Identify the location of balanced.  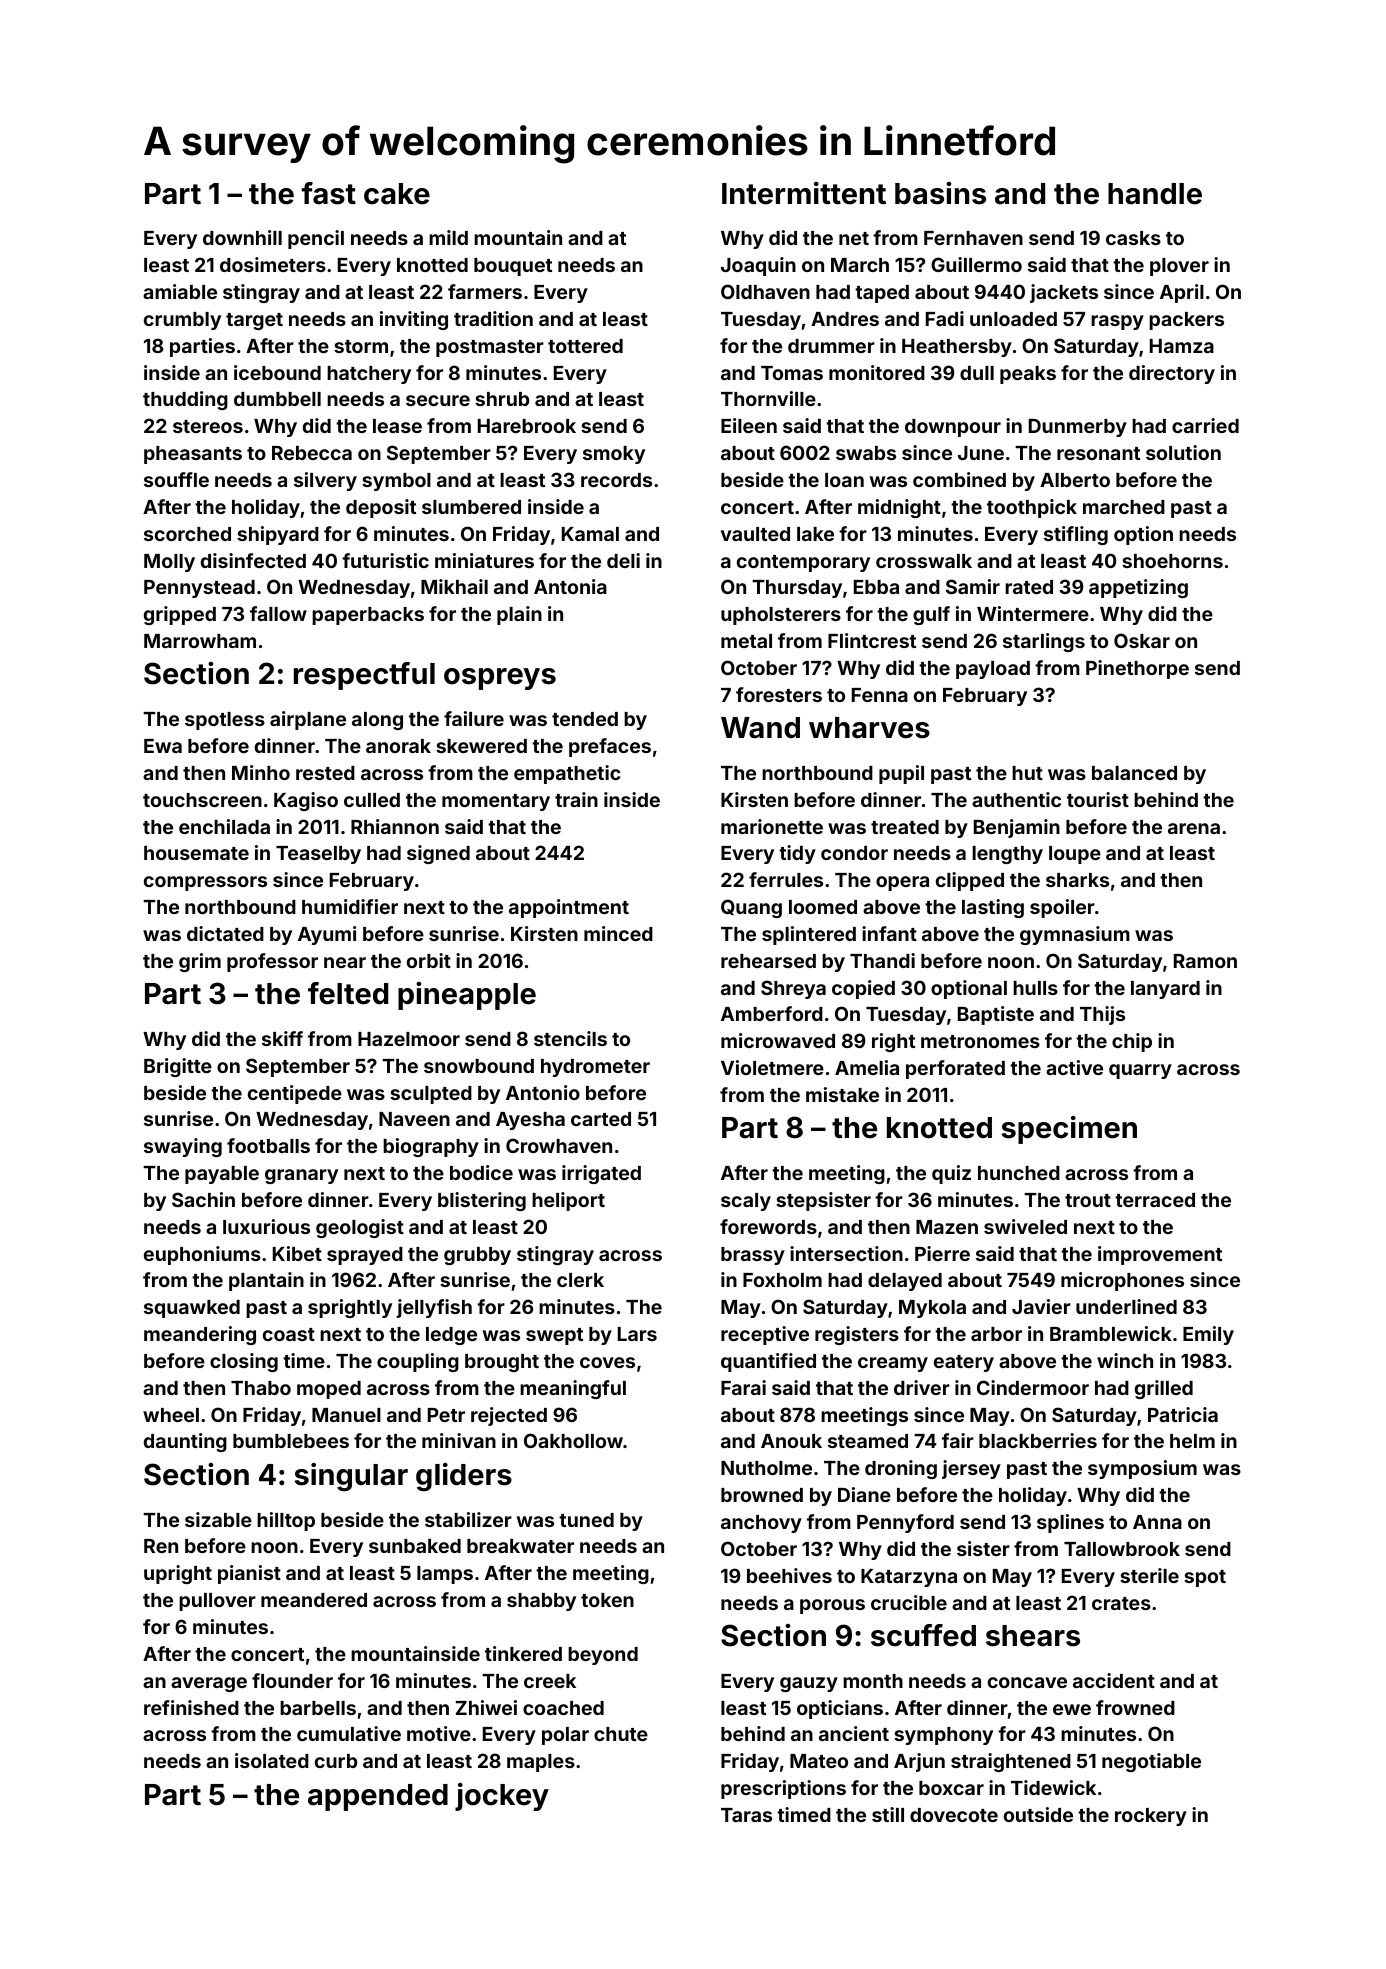
(1134, 773).
